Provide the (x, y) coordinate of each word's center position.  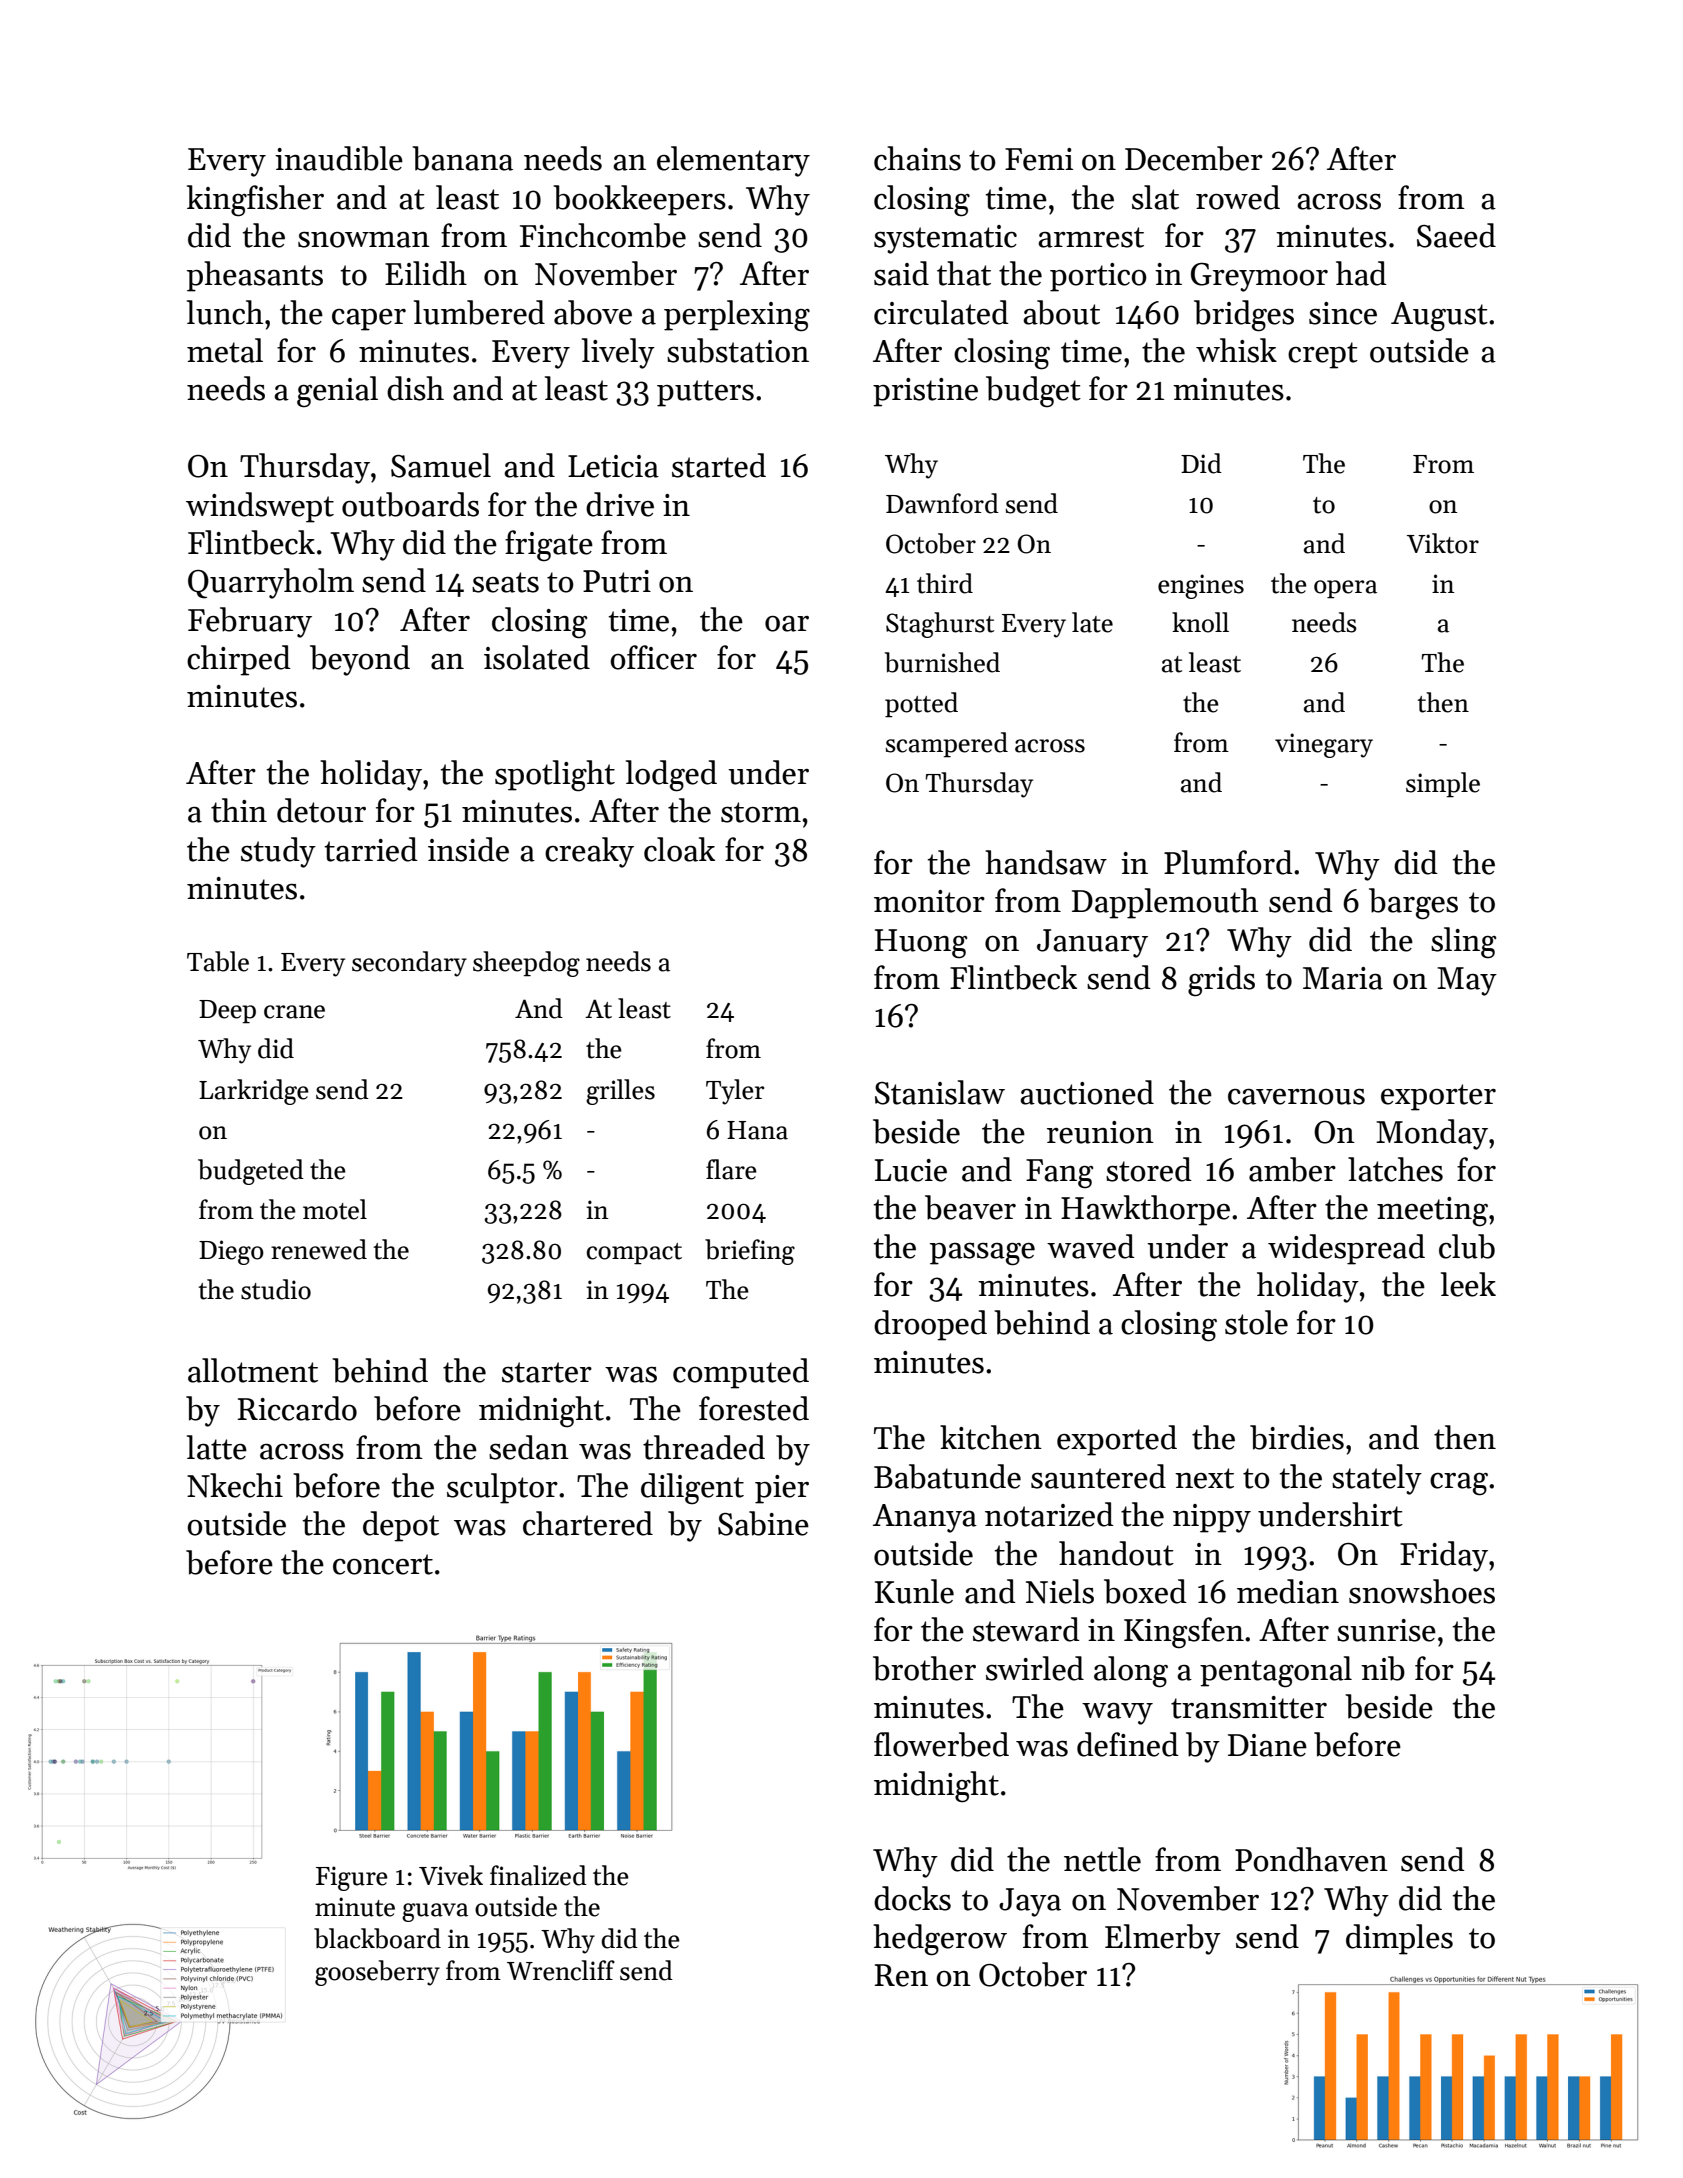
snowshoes (1422, 1591)
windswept (260, 507)
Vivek (451, 1875)
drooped (930, 1325)
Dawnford (942, 503)
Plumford (1228, 862)
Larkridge (254, 1092)
